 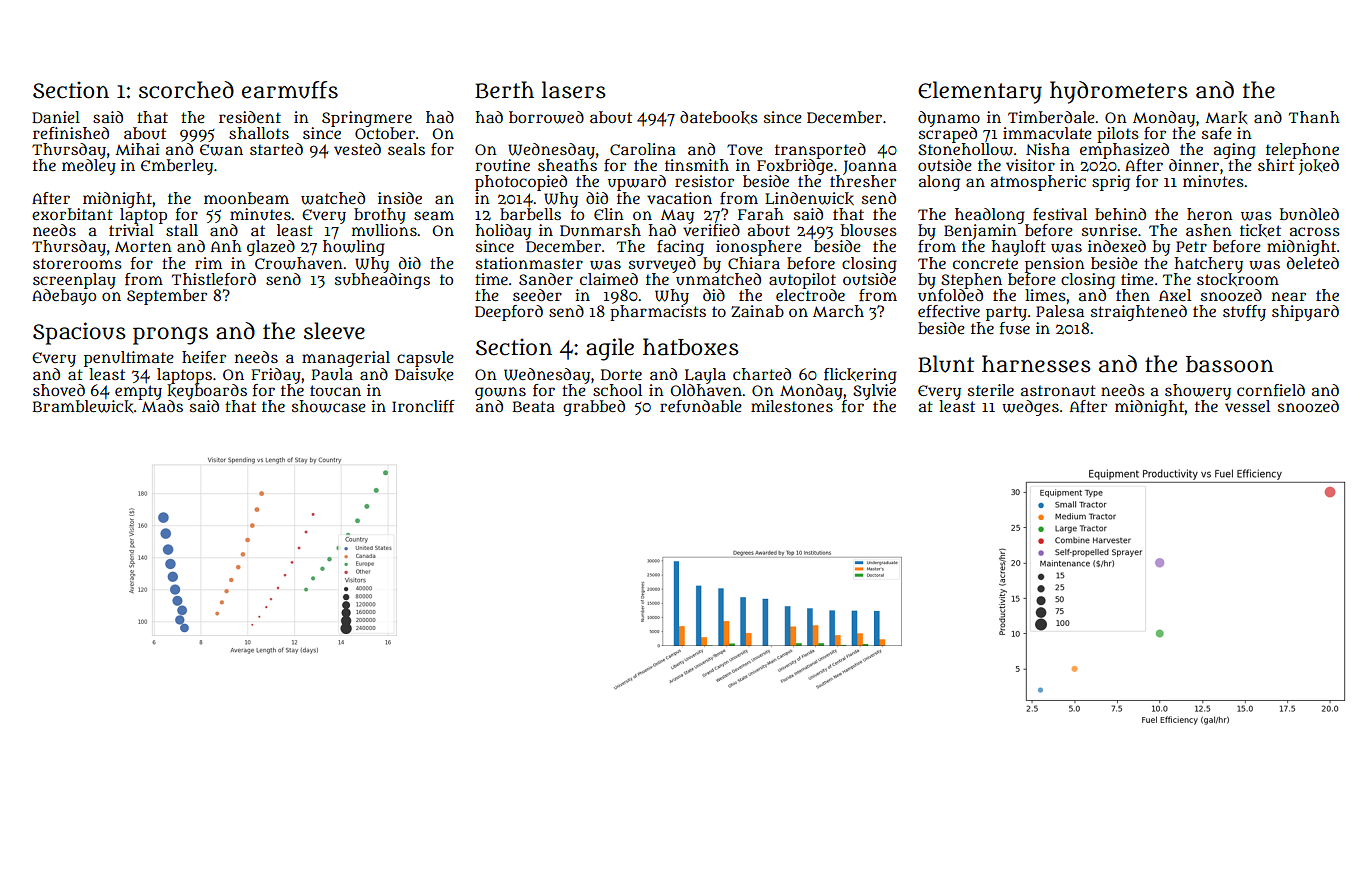 I want to click on empty, so click(x=138, y=392).
